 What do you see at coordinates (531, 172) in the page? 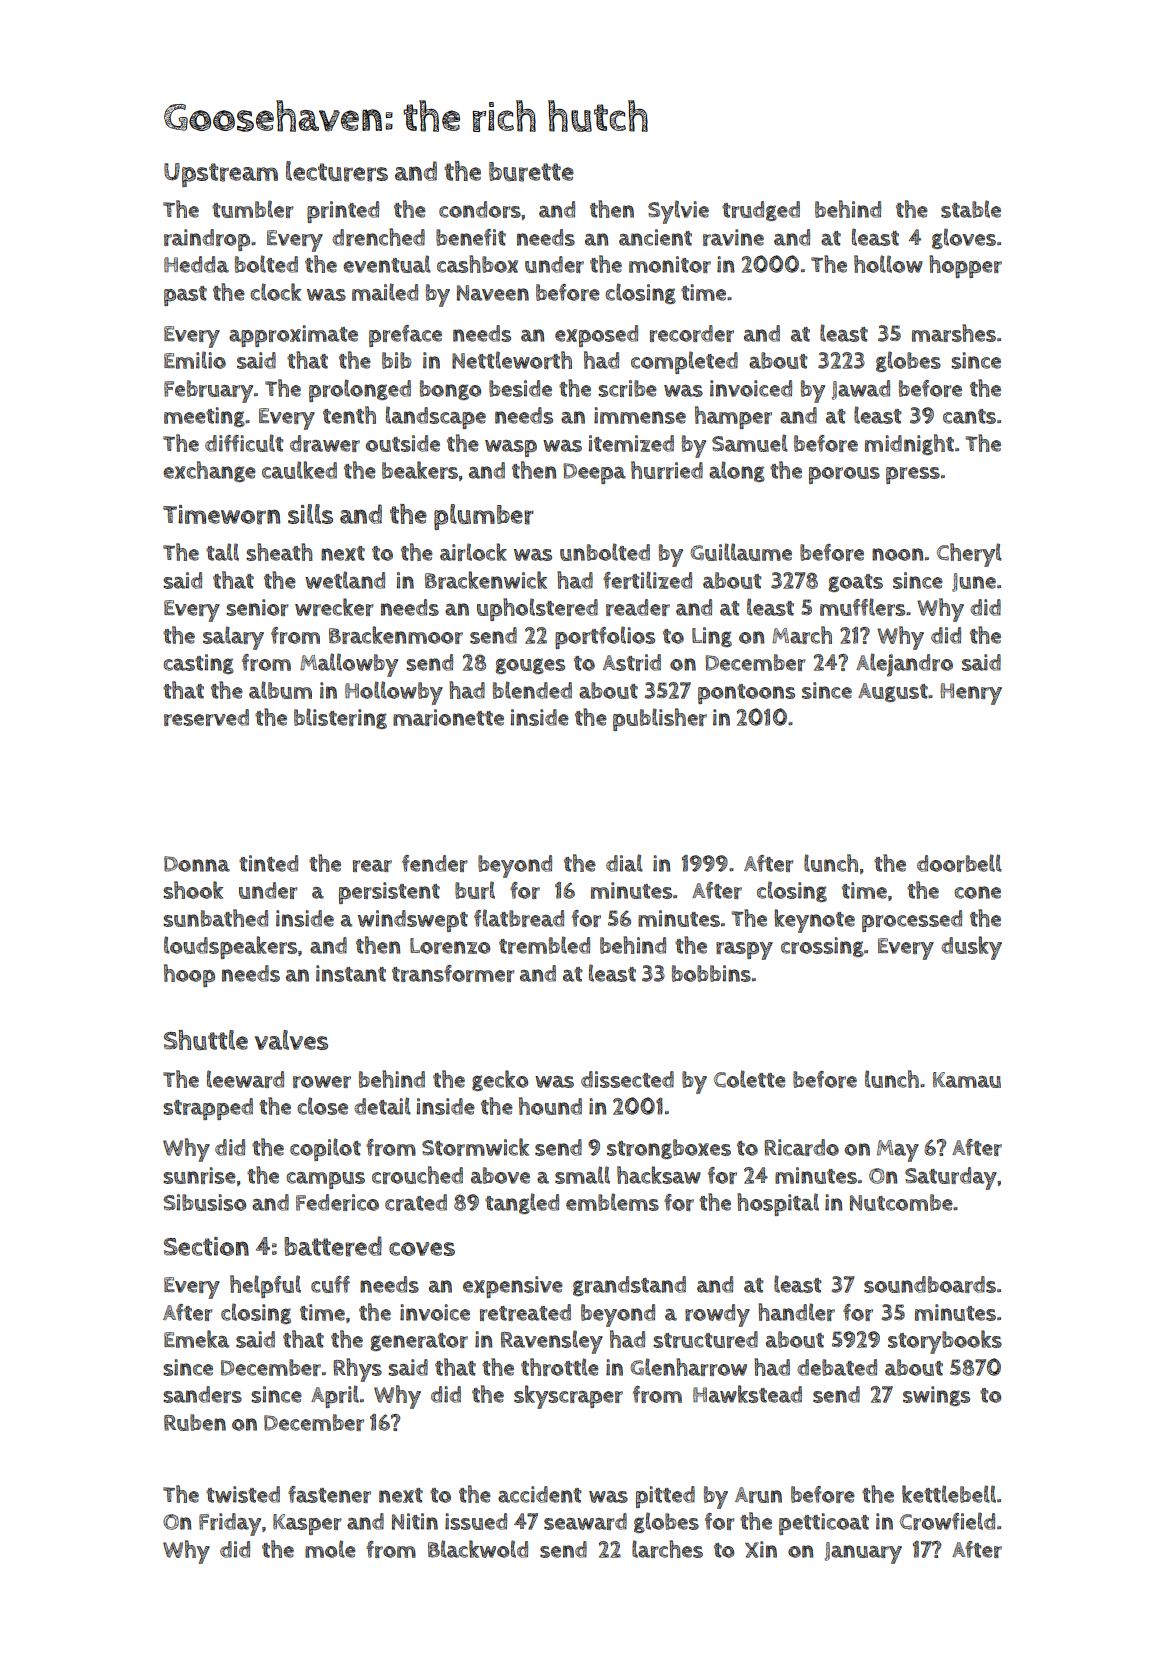
I see `burette` at bounding box center [531, 172].
